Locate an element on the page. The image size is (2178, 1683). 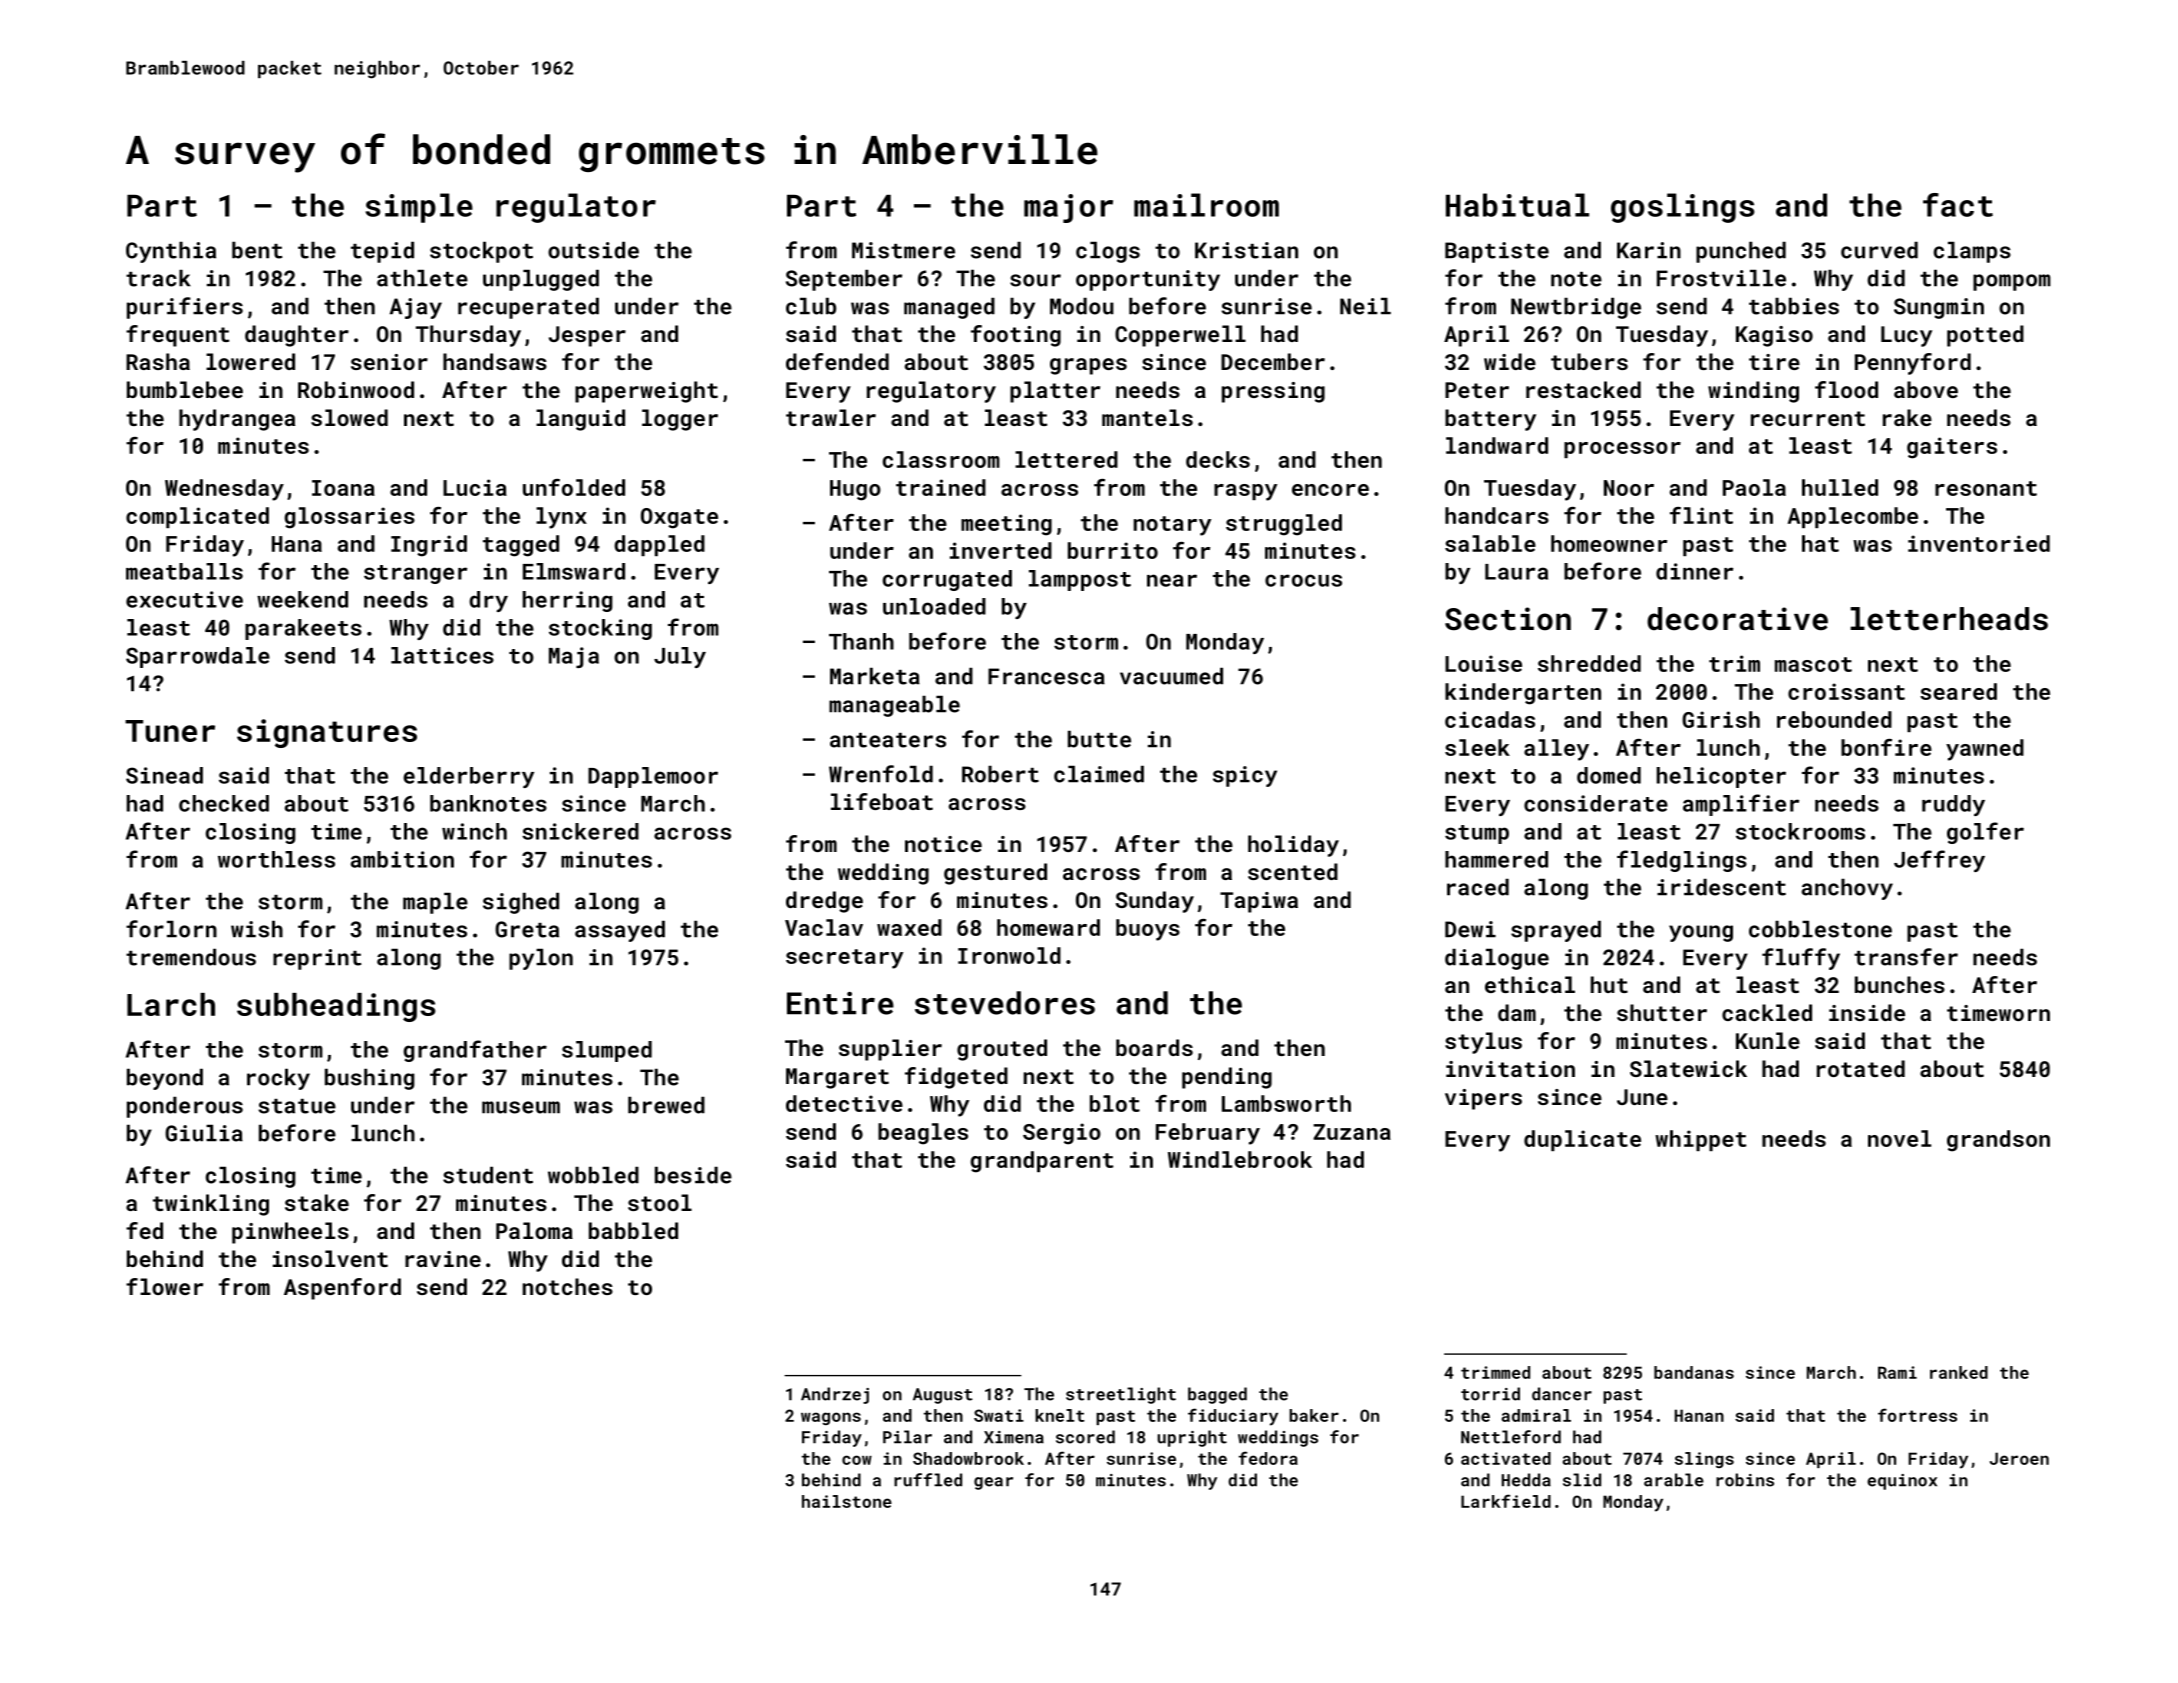
notary is located at coordinates (1172, 526).
